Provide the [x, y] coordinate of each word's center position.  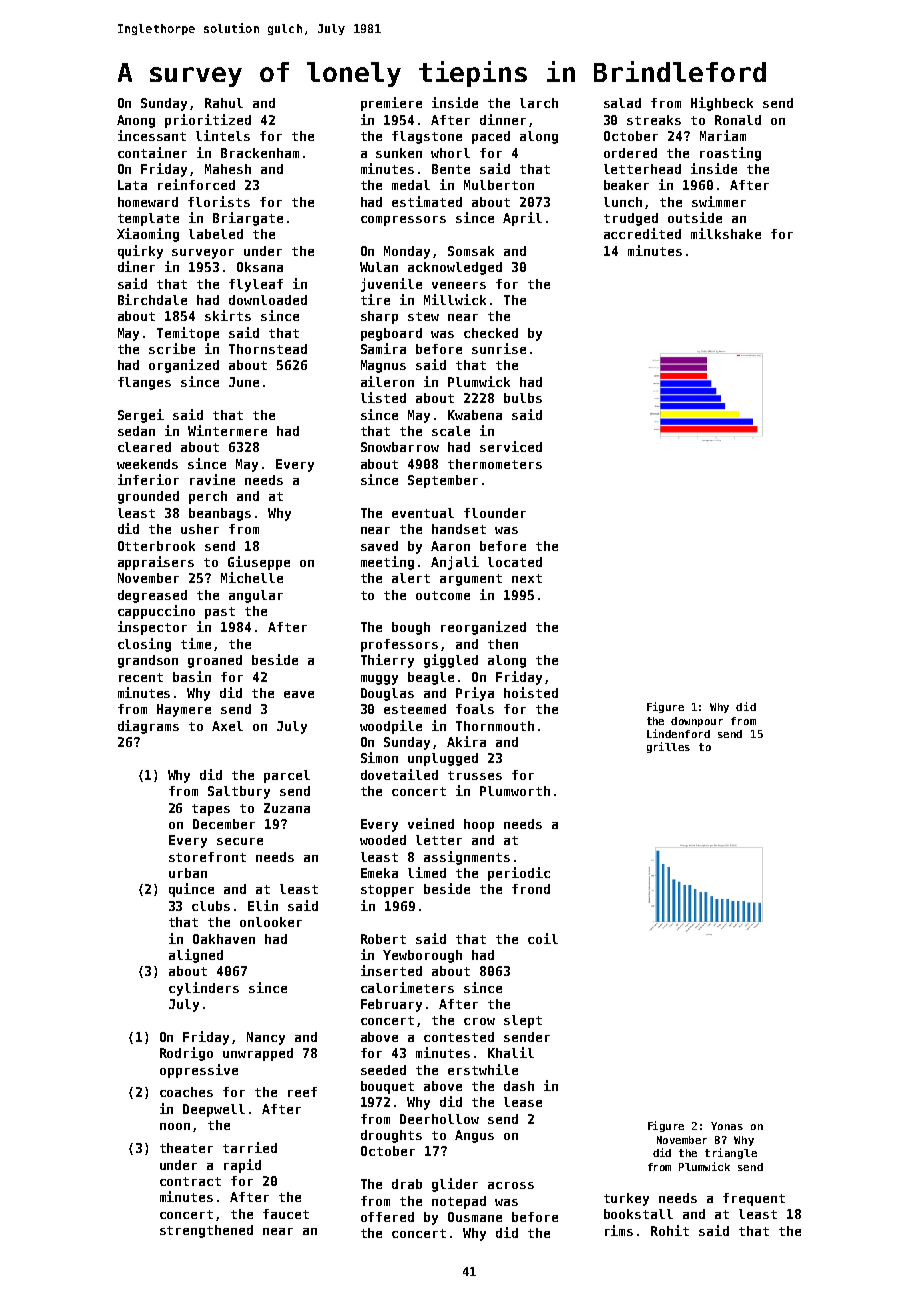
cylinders [204, 989]
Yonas [727, 1126]
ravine [212, 479]
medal [411, 185]
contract [190, 1181]
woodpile [391, 727]
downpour [697, 722]
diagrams [148, 727]
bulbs [523, 398]
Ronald [738, 120]
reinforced [196, 184]
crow [479, 1021]
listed [383, 397]
